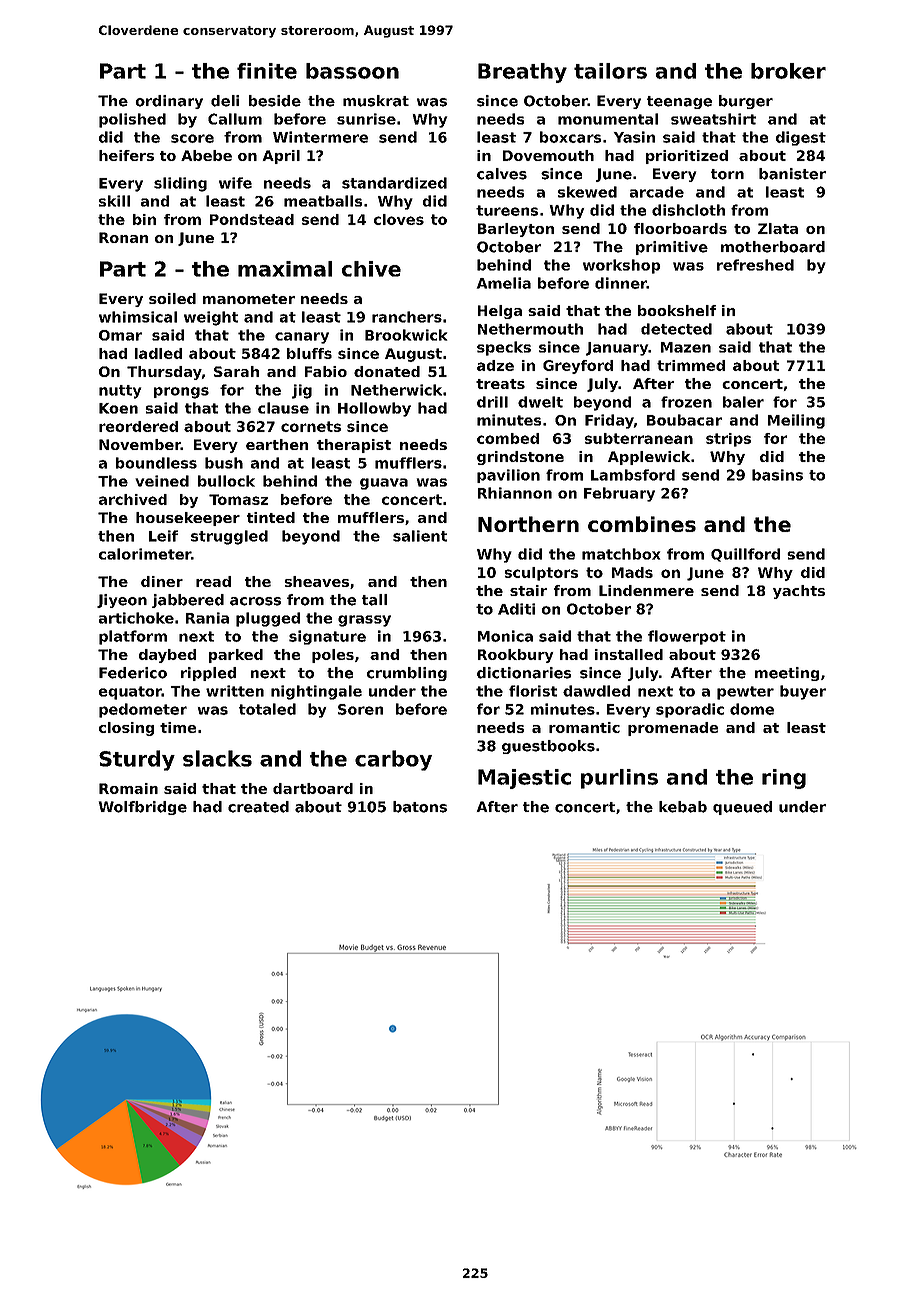  What do you see at coordinates (420, 807) in the screenshot?
I see `batons` at bounding box center [420, 807].
